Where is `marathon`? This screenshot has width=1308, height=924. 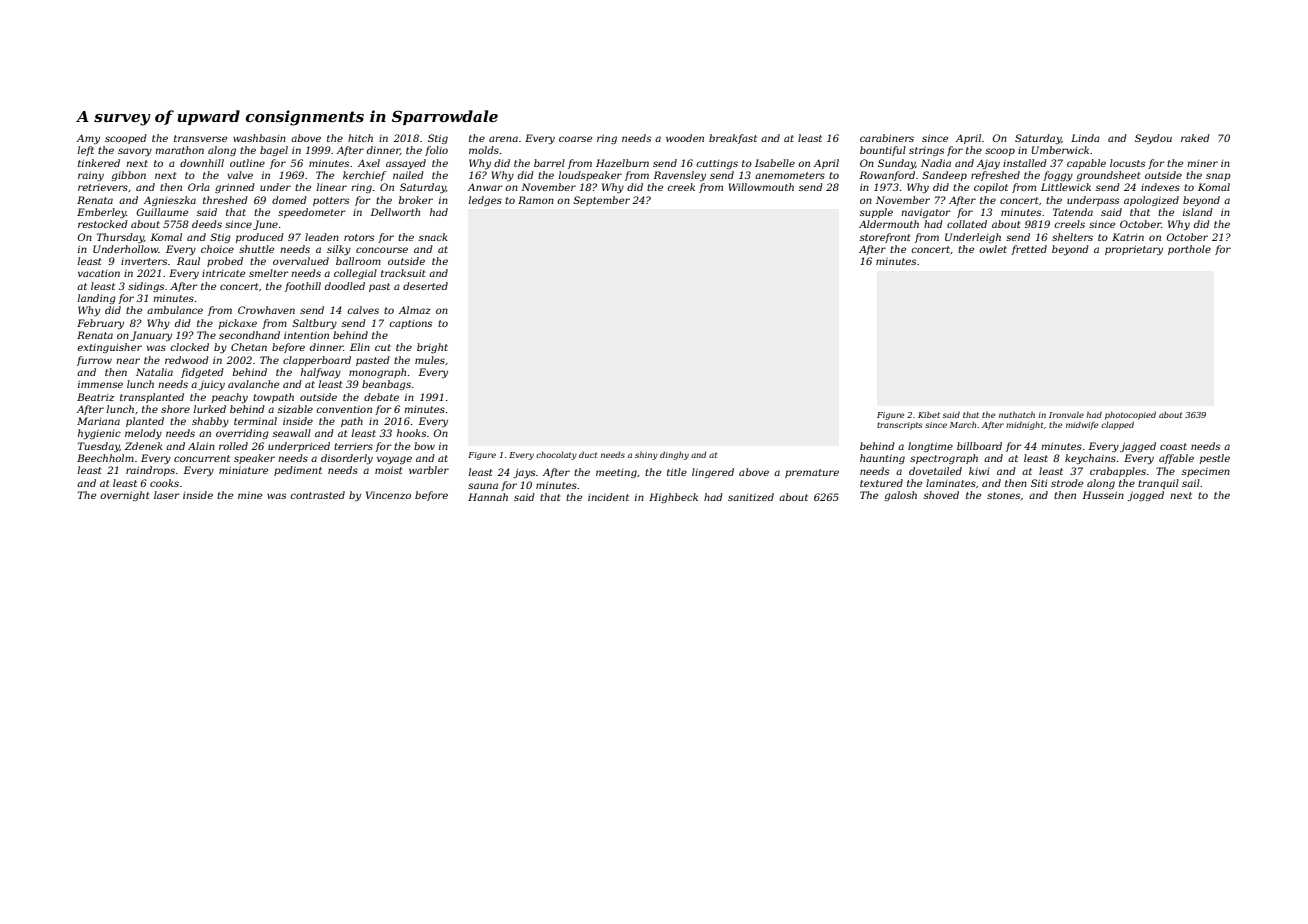 marathon is located at coordinates (179, 150).
